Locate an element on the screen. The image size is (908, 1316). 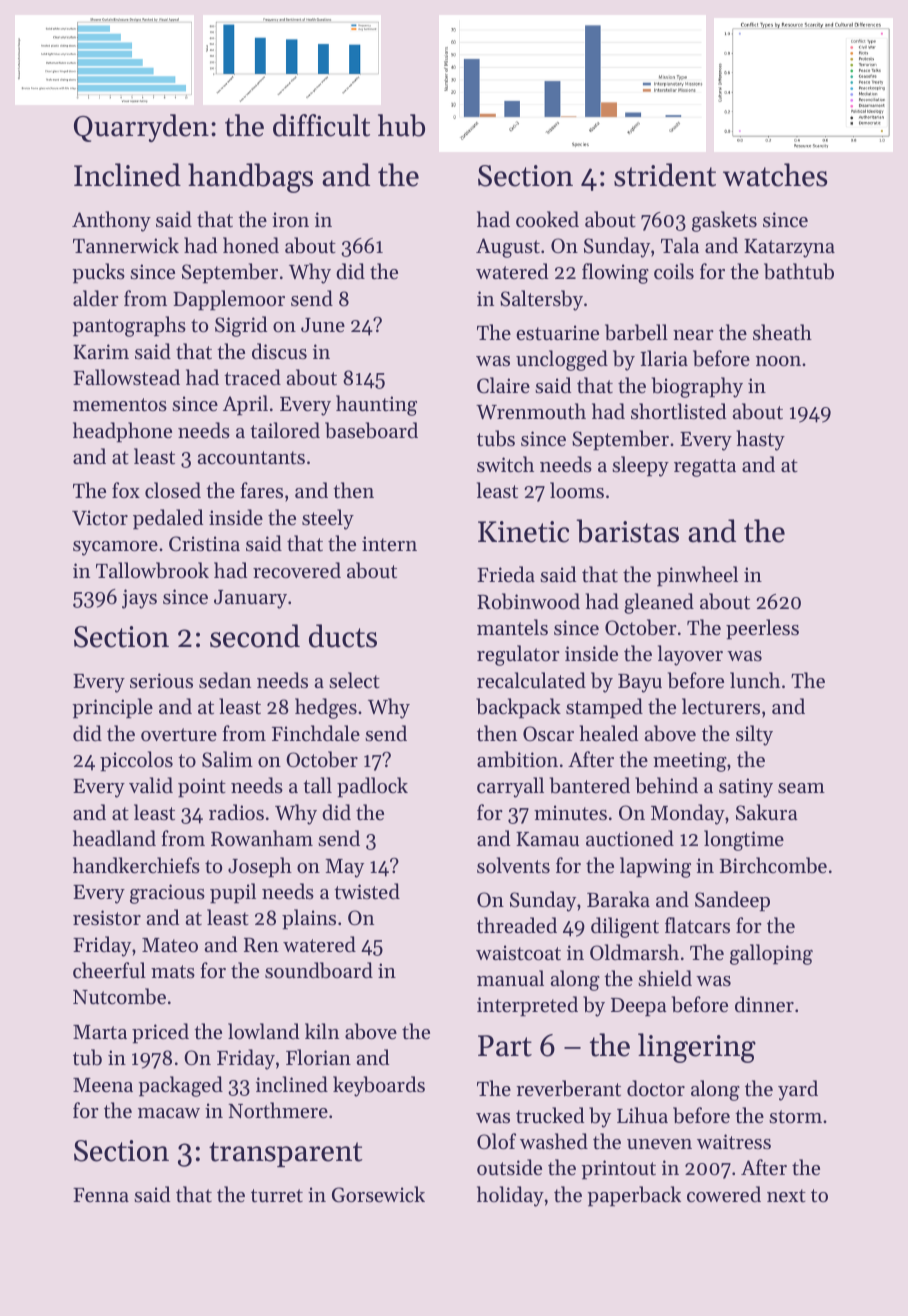
Northmere is located at coordinates (278, 1110).
